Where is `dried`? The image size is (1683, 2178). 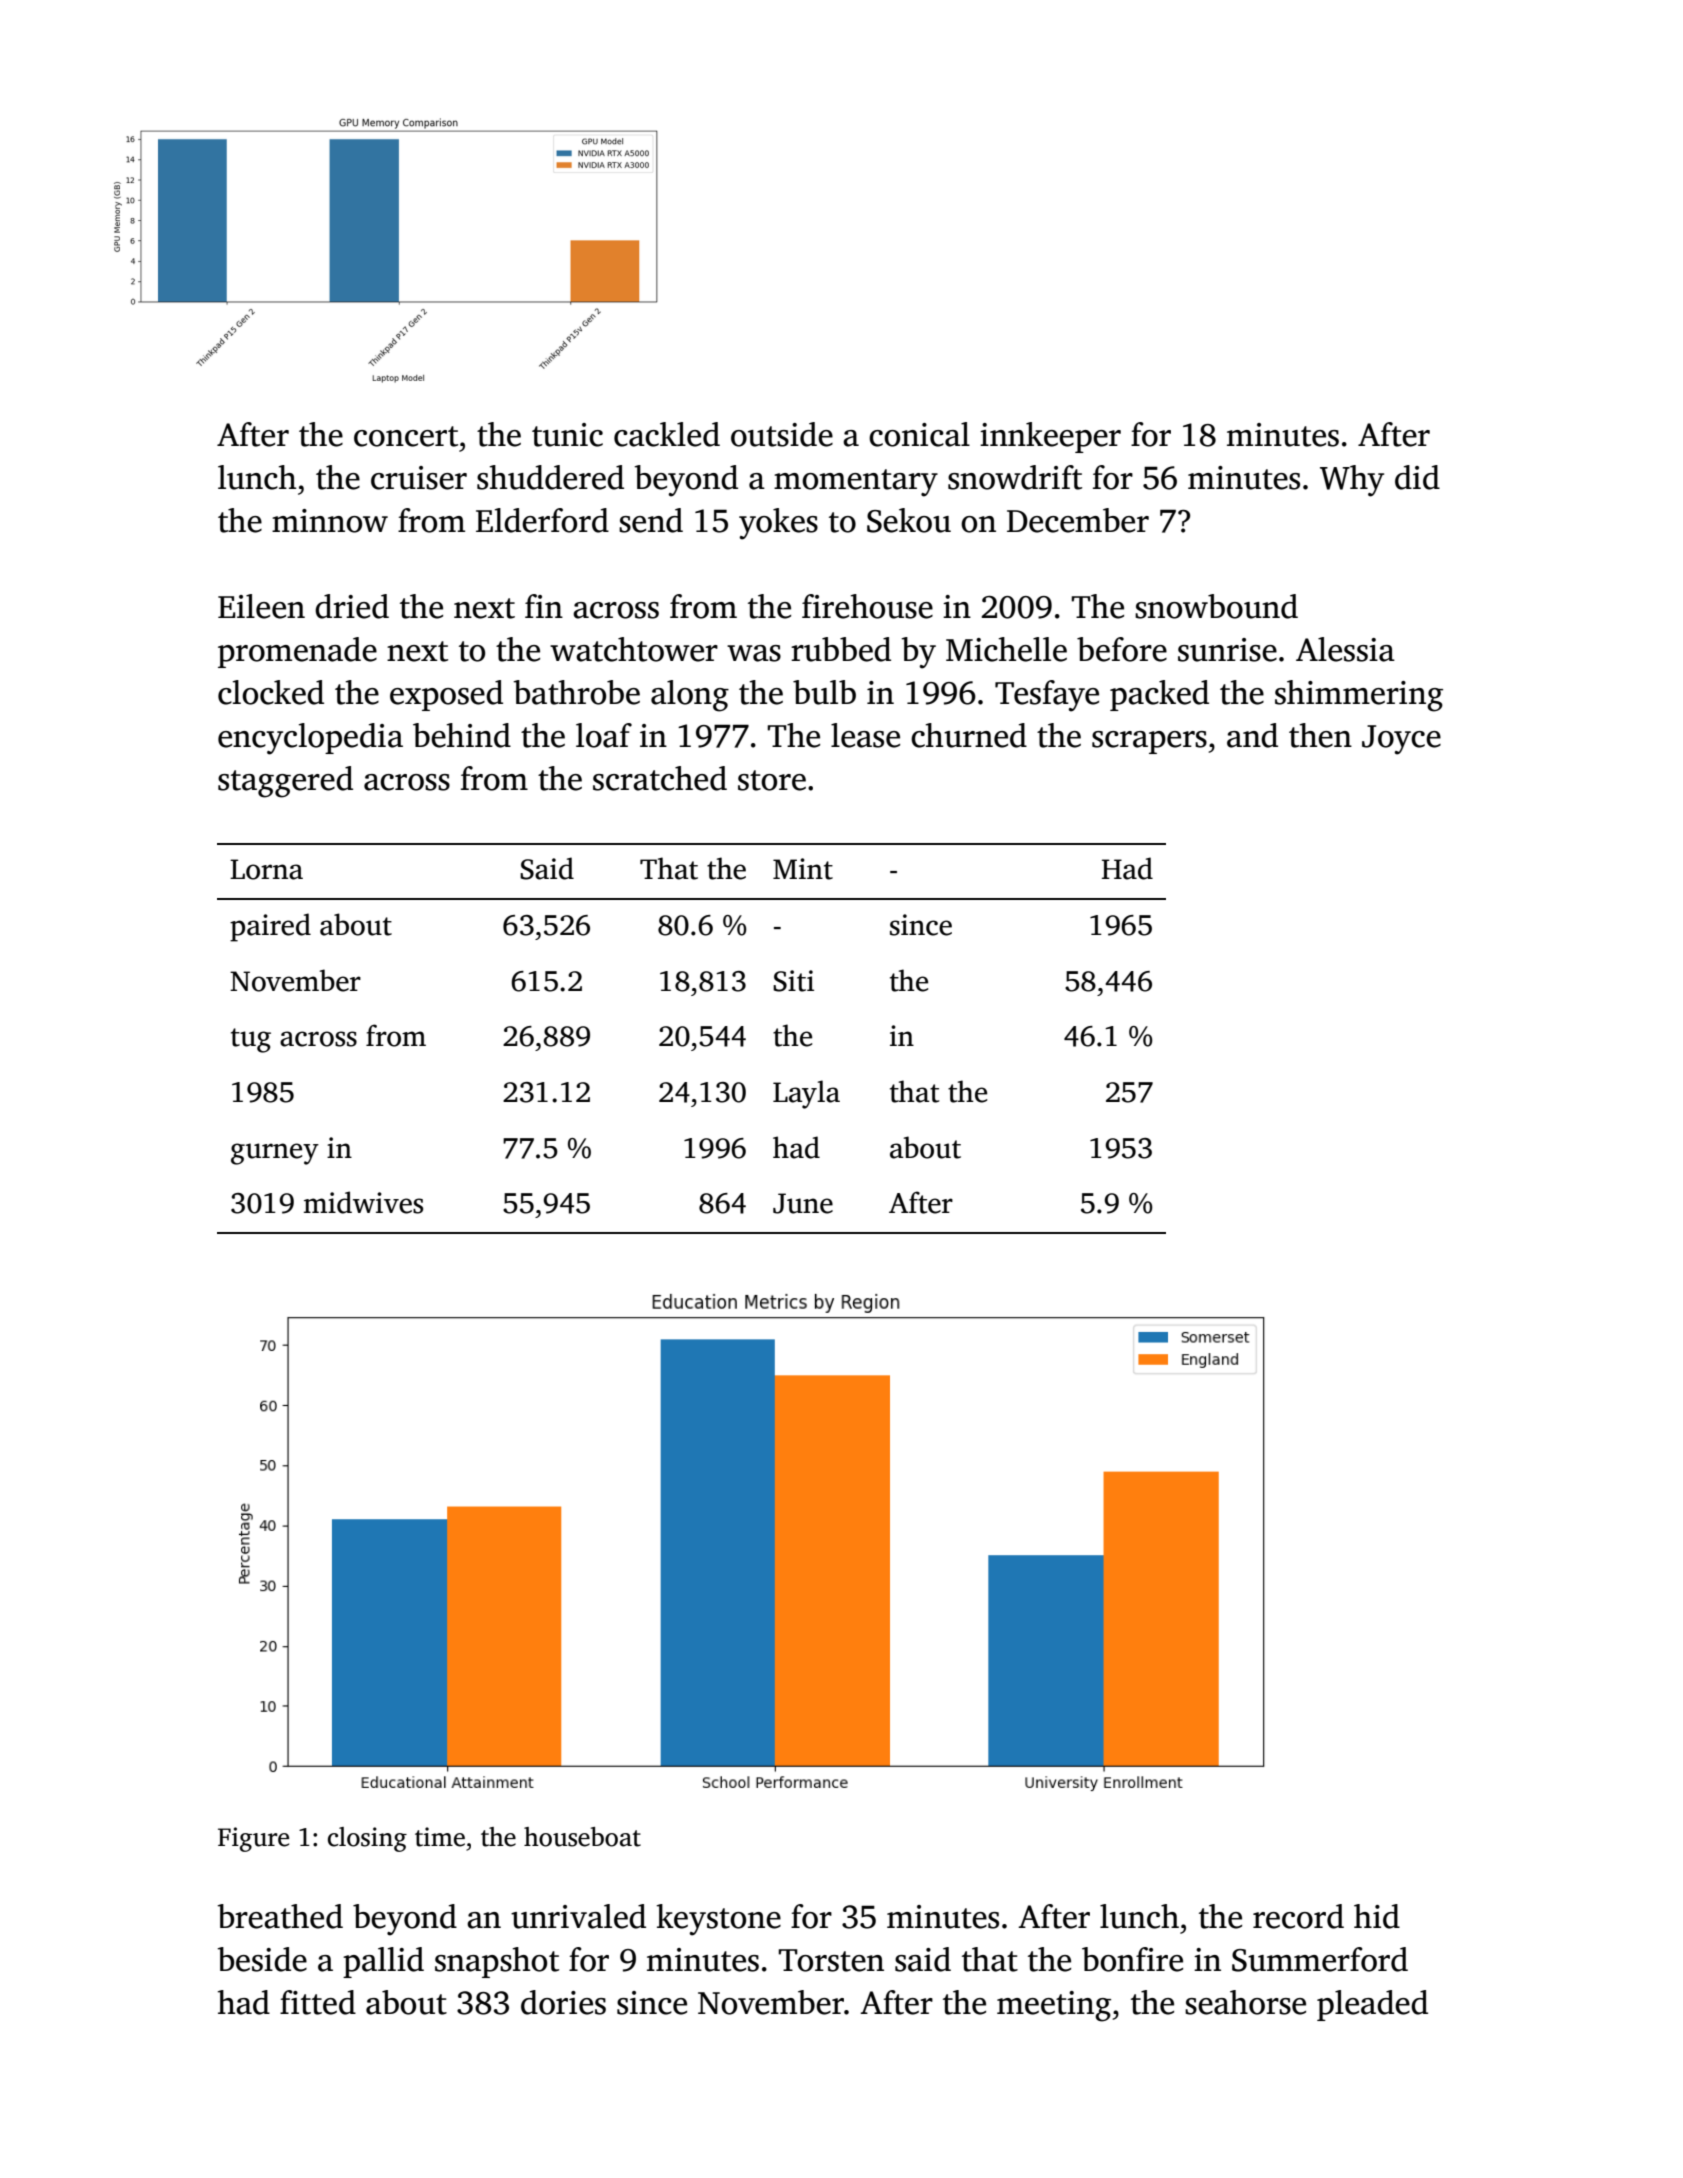 dried is located at coordinates (352, 606).
